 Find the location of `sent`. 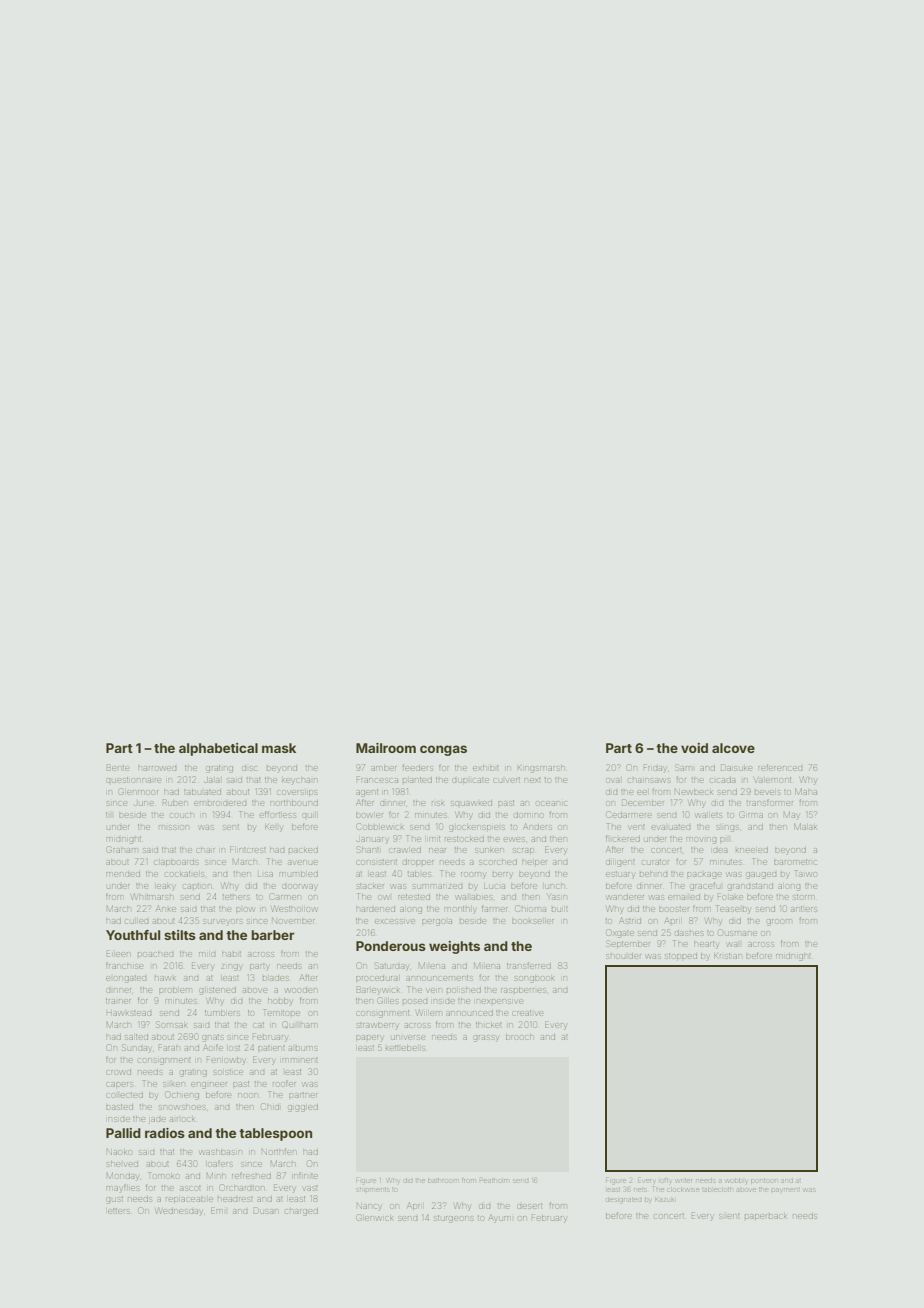

sent is located at coordinates (231, 827).
